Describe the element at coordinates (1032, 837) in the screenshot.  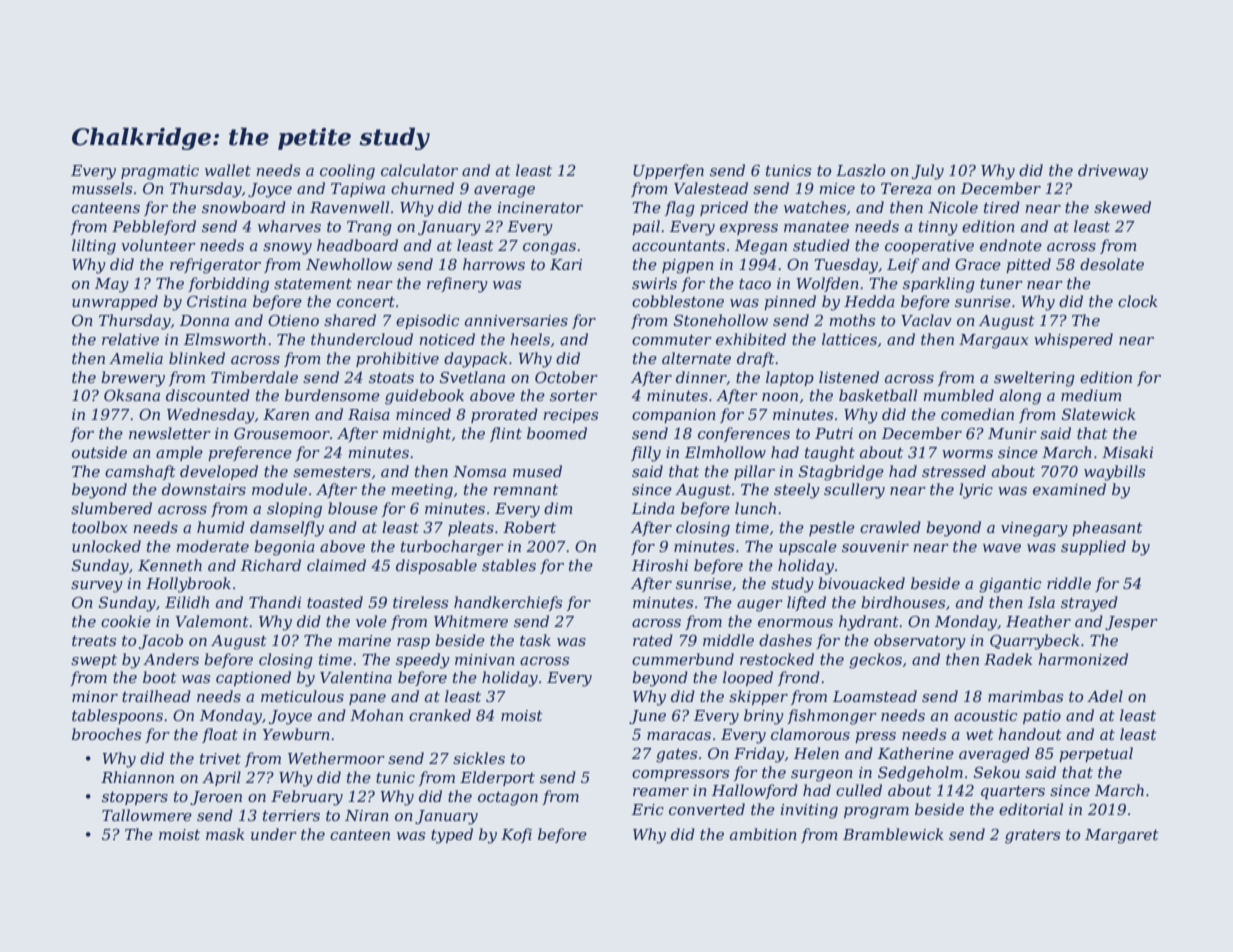
I see `graters` at that location.
